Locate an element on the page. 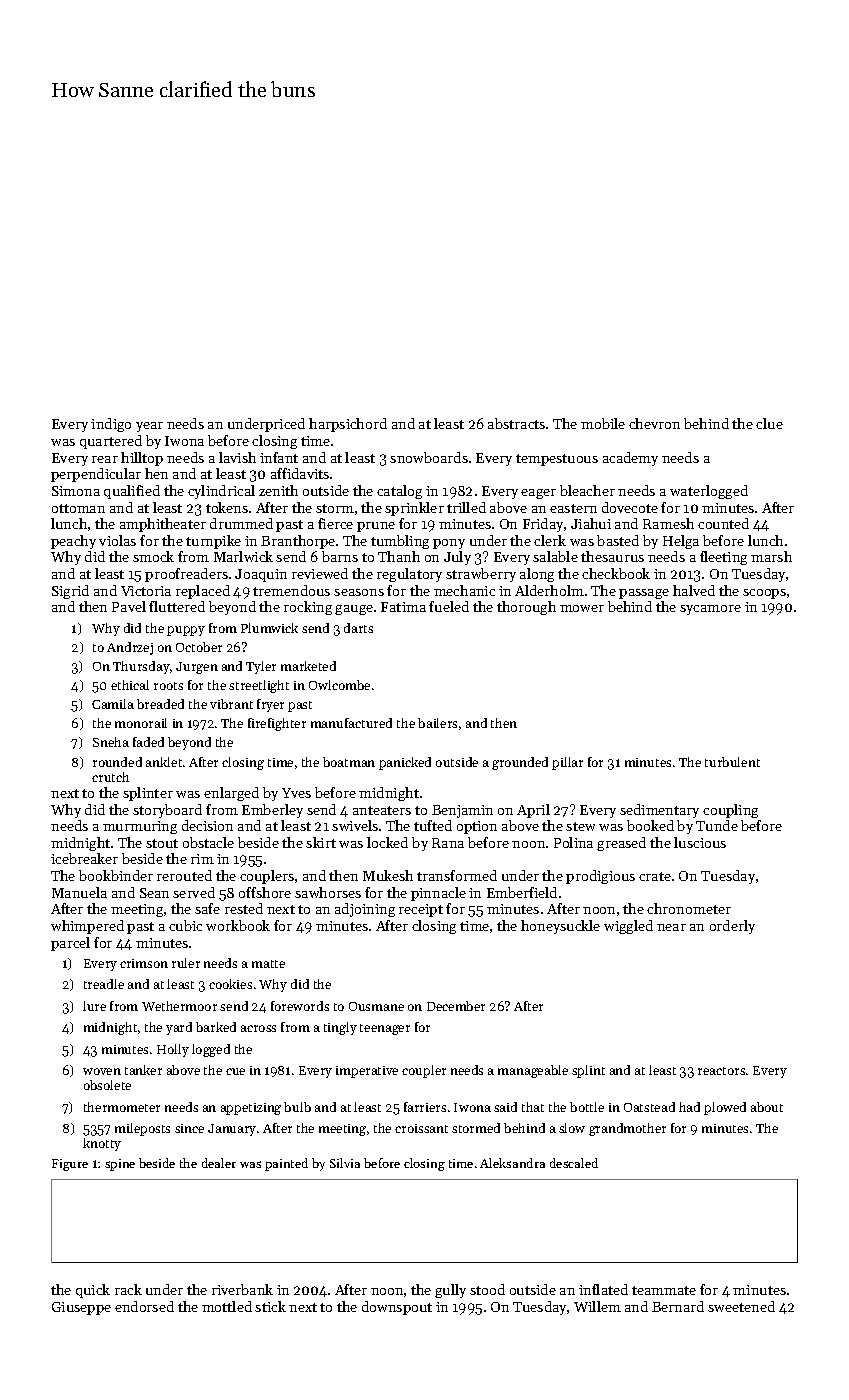 The image size is (849, 1400). pony is located at coordinates (449, 544).
